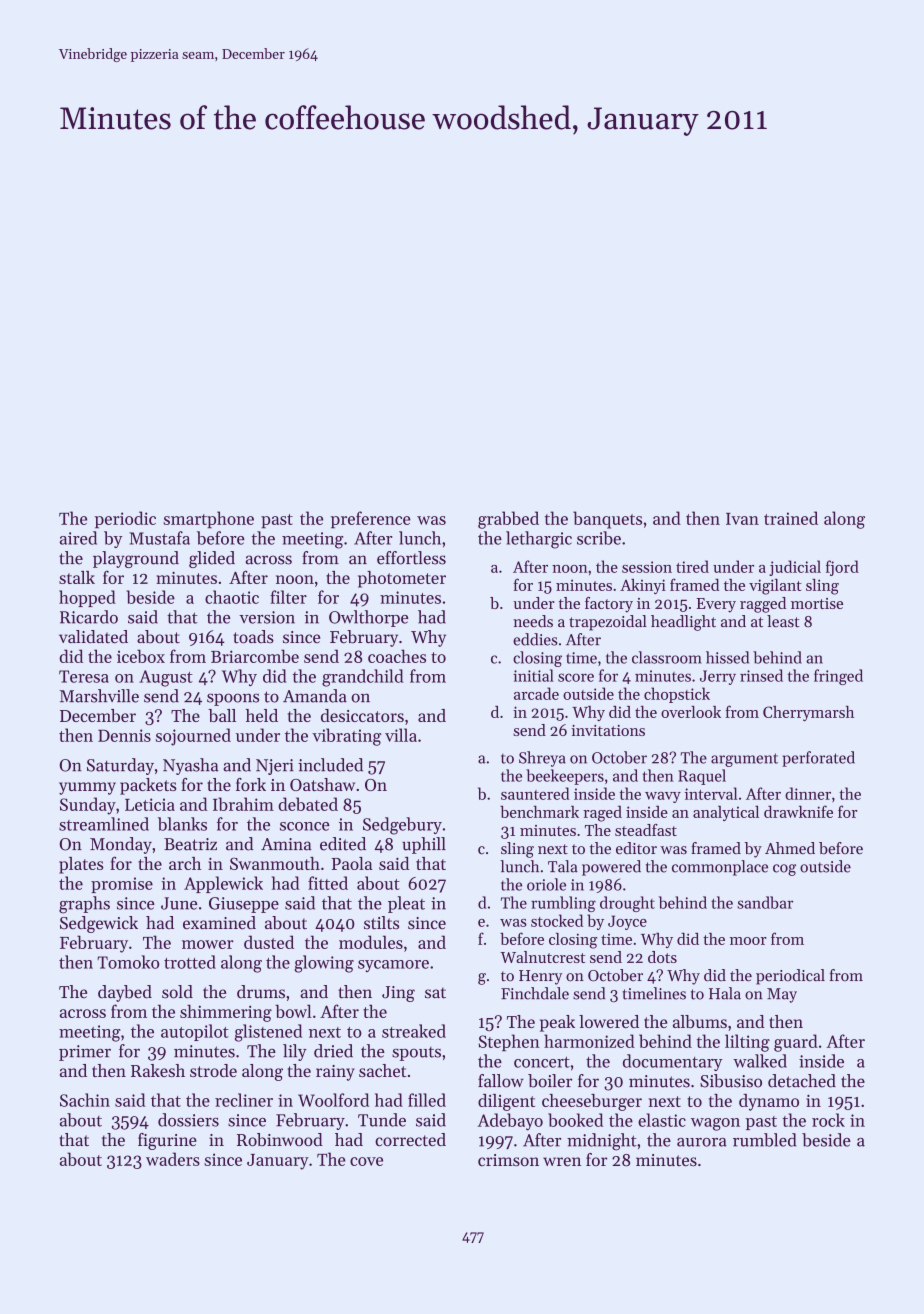  What do you see at coordinates (84, 905) in the screenshot?
I see `graphs` at bounding box center [84, 905].
